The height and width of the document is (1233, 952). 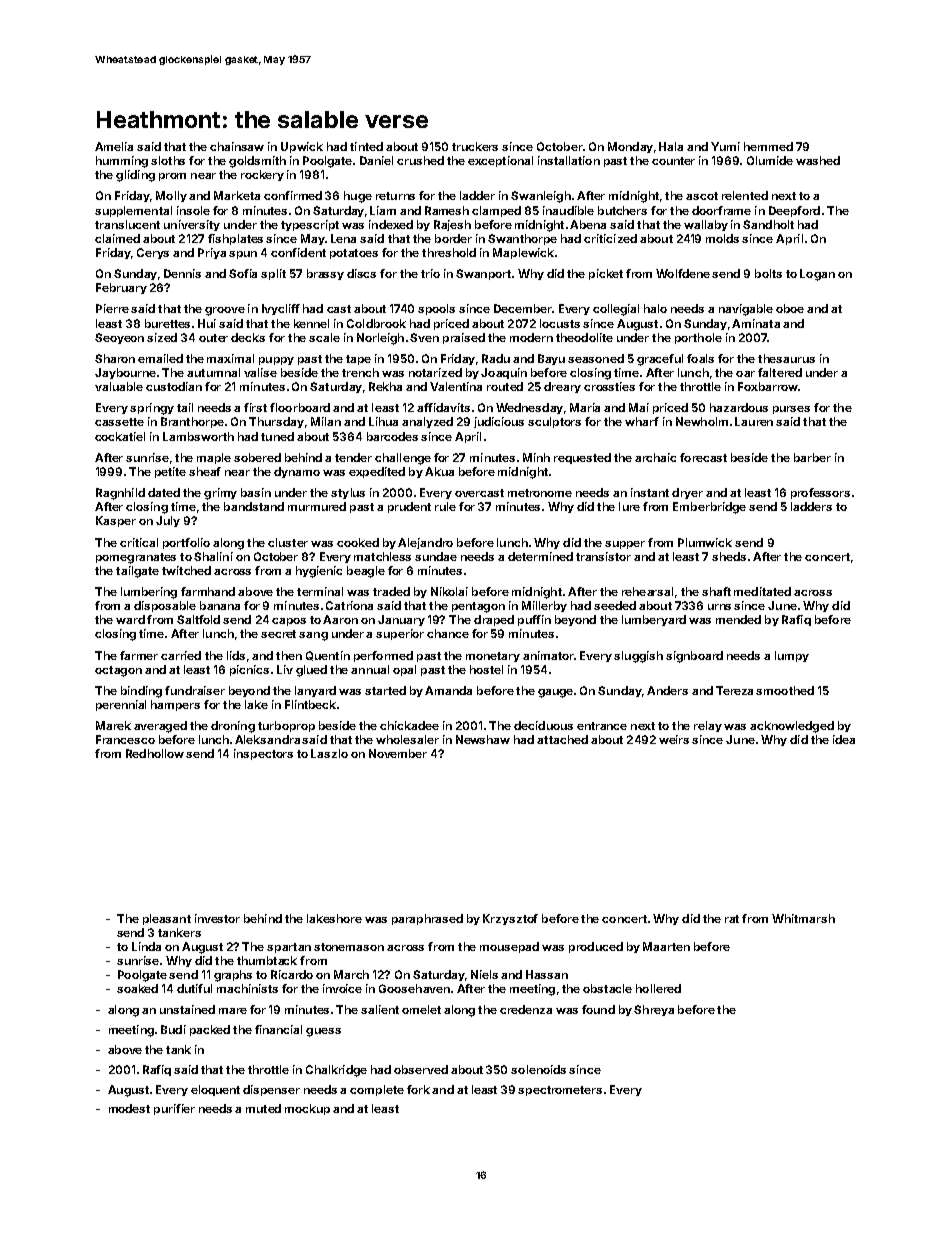 What do you see at coordinates (311, 323) in the document?
I see `kennel` at bounding box center [311, 323].
